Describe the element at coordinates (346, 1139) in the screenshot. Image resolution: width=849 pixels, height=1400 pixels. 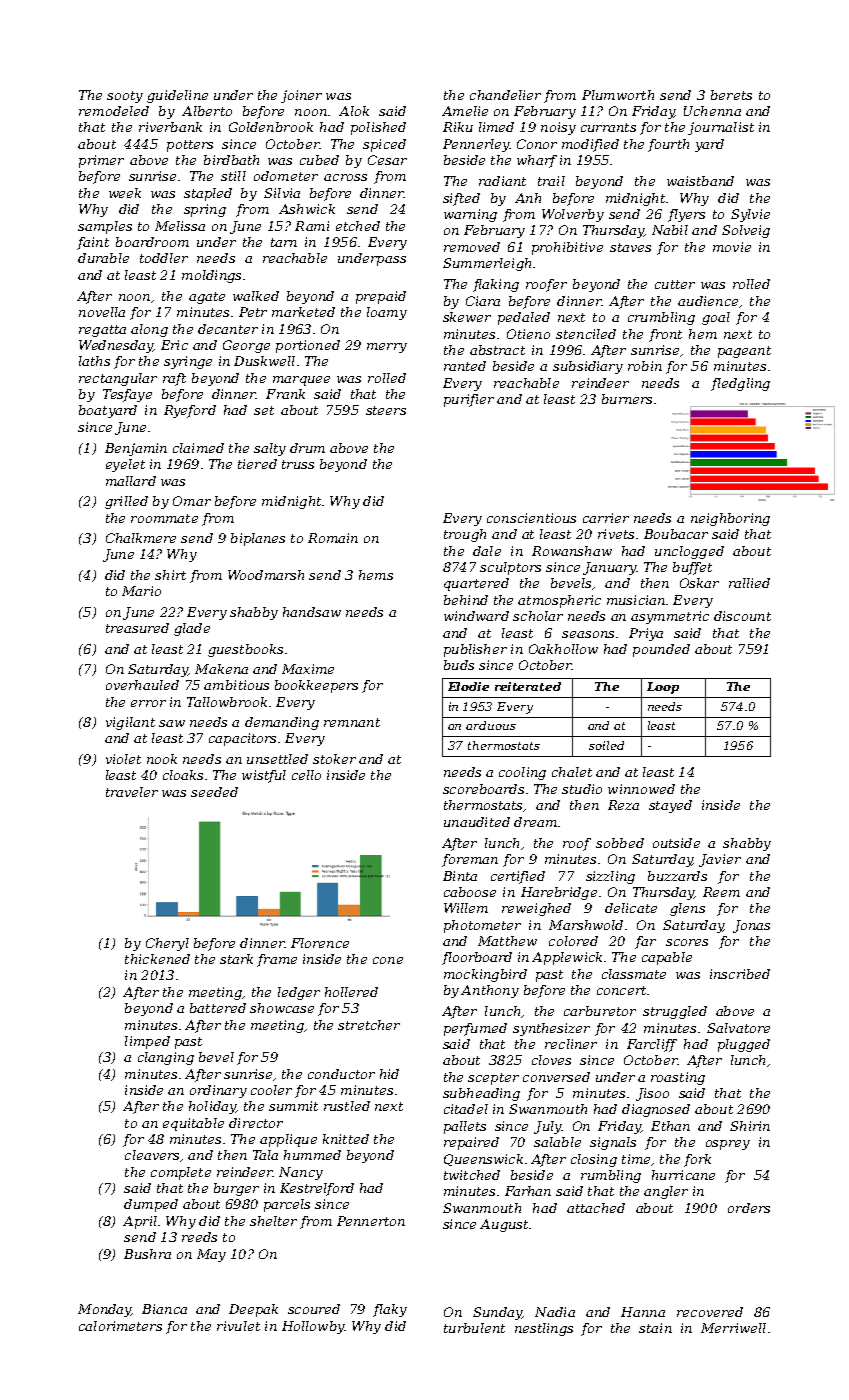
I see `knitted` at that location.
